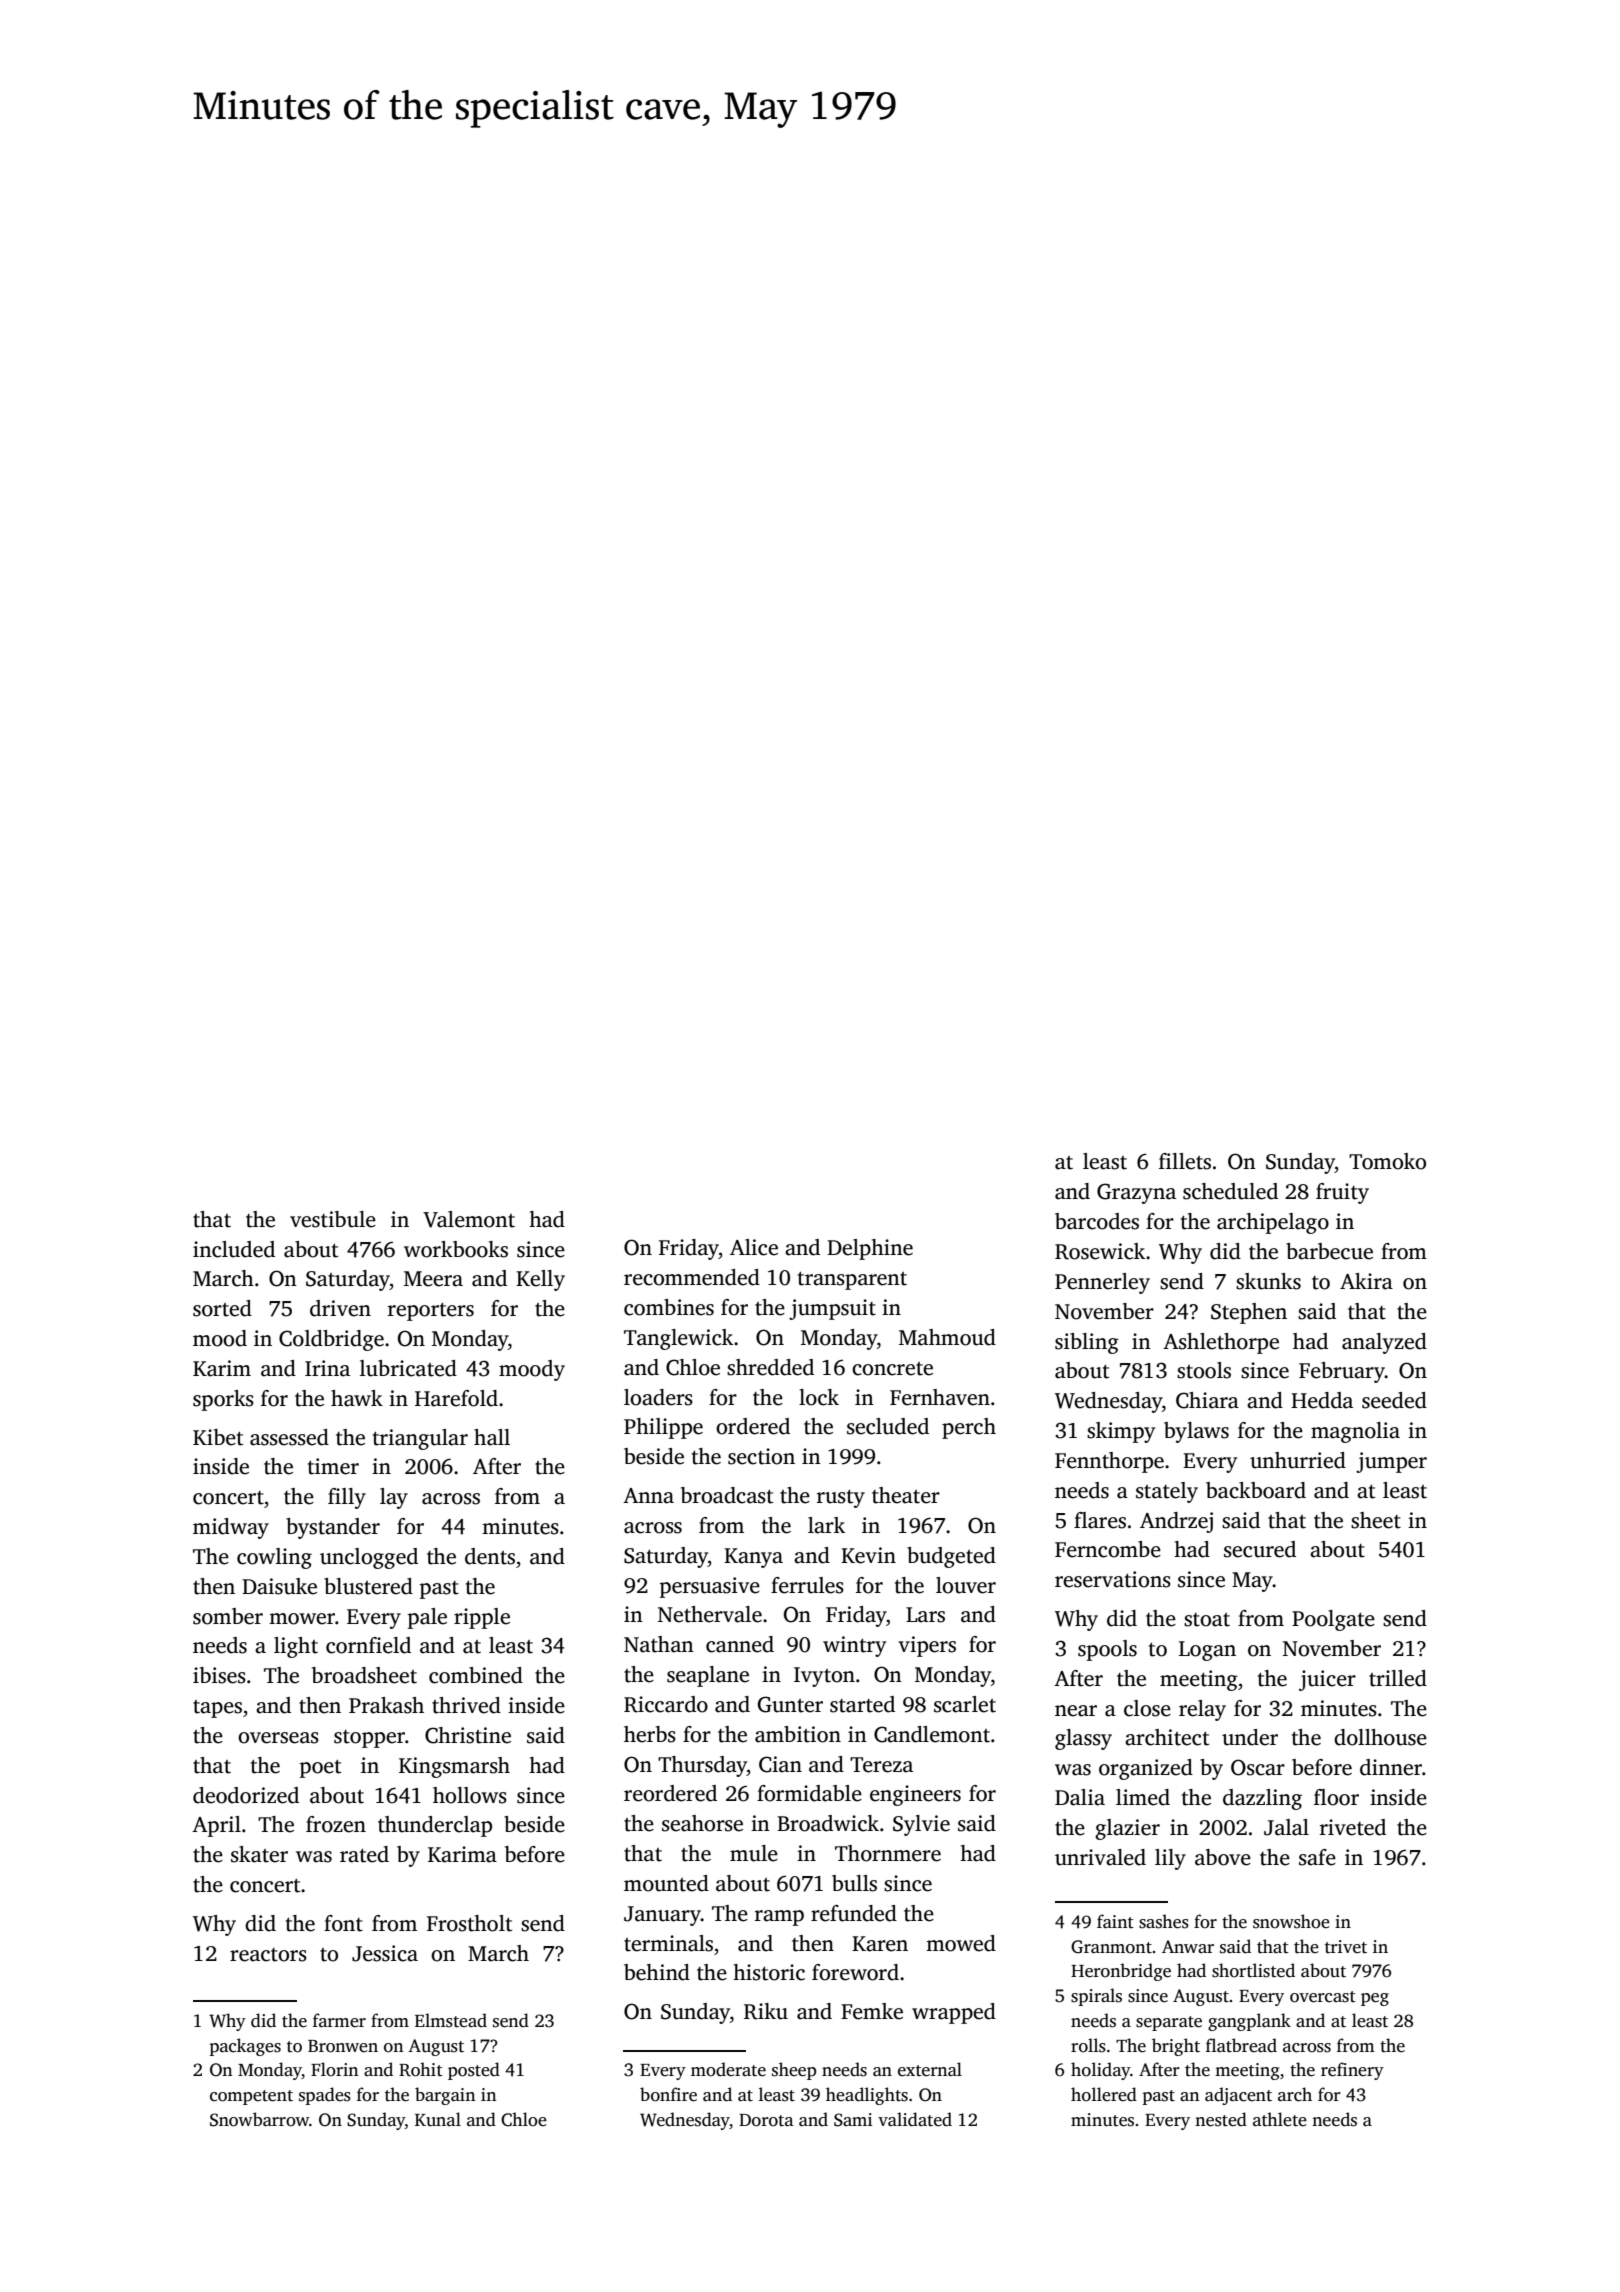 The image size is (1620, 2292). I want to click on farmer, so click(339, 2020).
